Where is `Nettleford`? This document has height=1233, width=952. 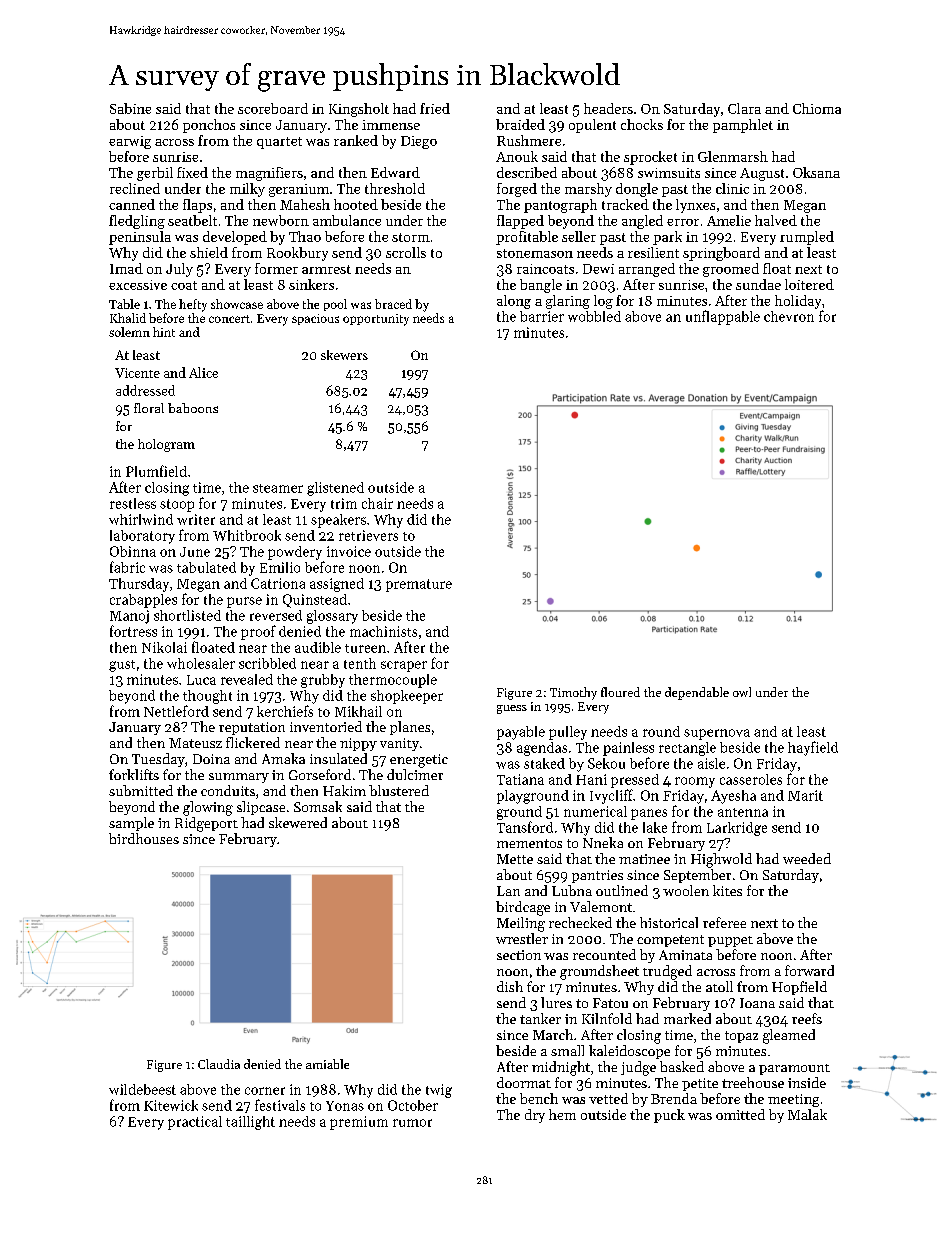
Nettleford is located at coordinates (176, 711).
